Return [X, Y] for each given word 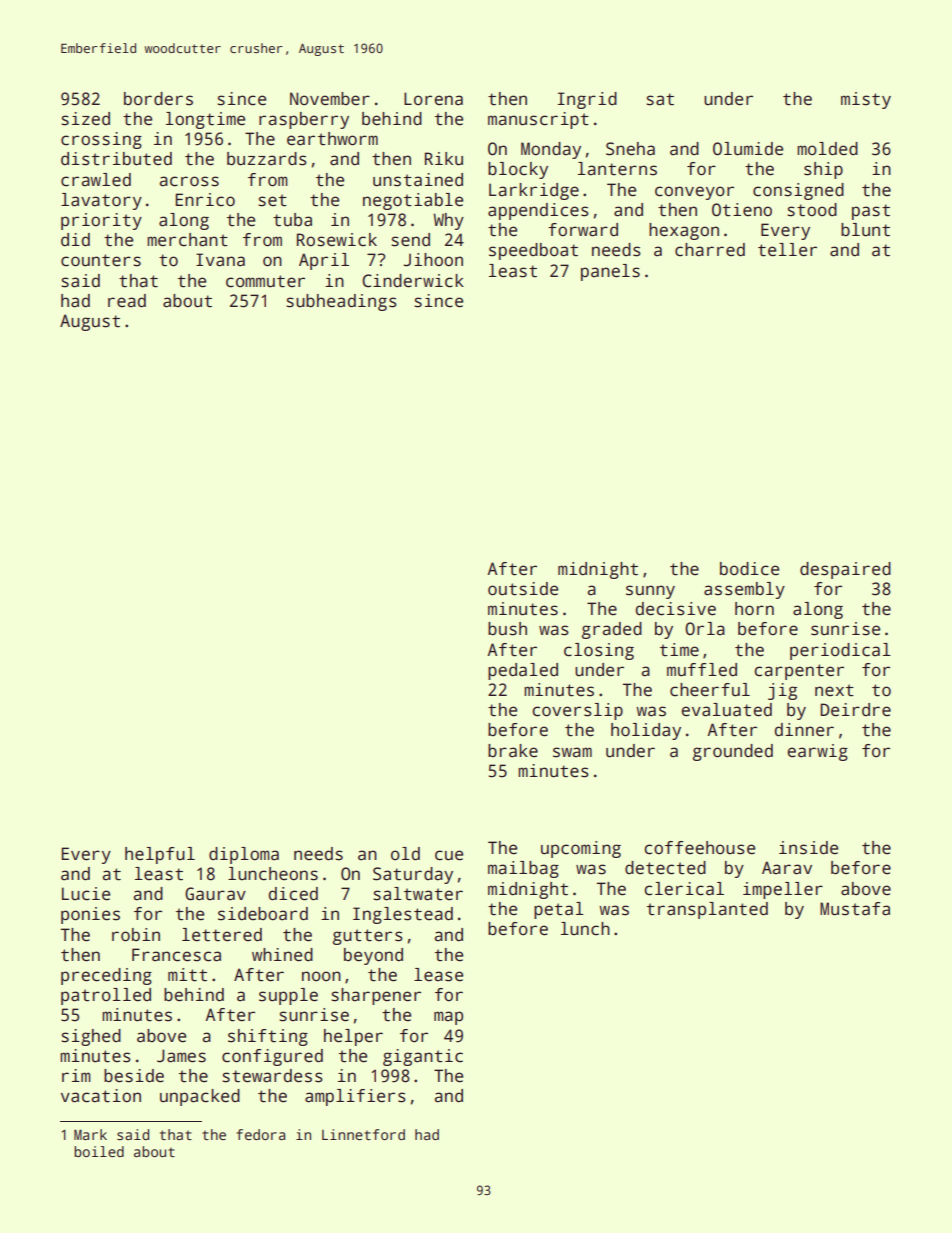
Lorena [433, 99]
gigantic [423, 1057]
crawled [96, 180]
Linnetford [363, 1134]
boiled [99, 1151]
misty [866, 100]
